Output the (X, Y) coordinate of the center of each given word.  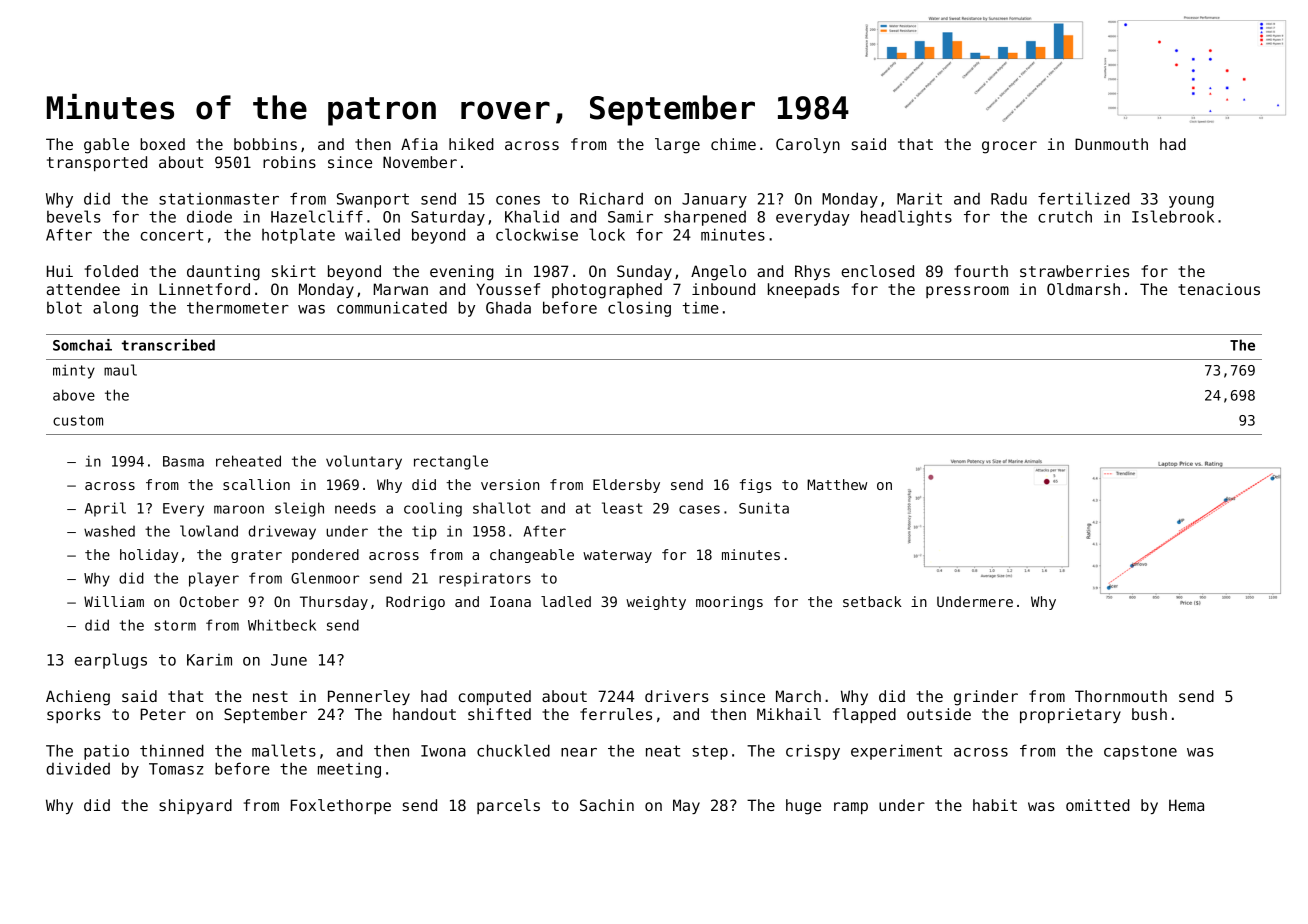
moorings (729, 603)
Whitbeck (282, 625)
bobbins (265, 144)
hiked (471, 144)
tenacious (1219, 289)
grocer (1009, 147)
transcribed (168, 345)
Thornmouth (1121, 696)
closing (639, 309)
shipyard (195, 806)
